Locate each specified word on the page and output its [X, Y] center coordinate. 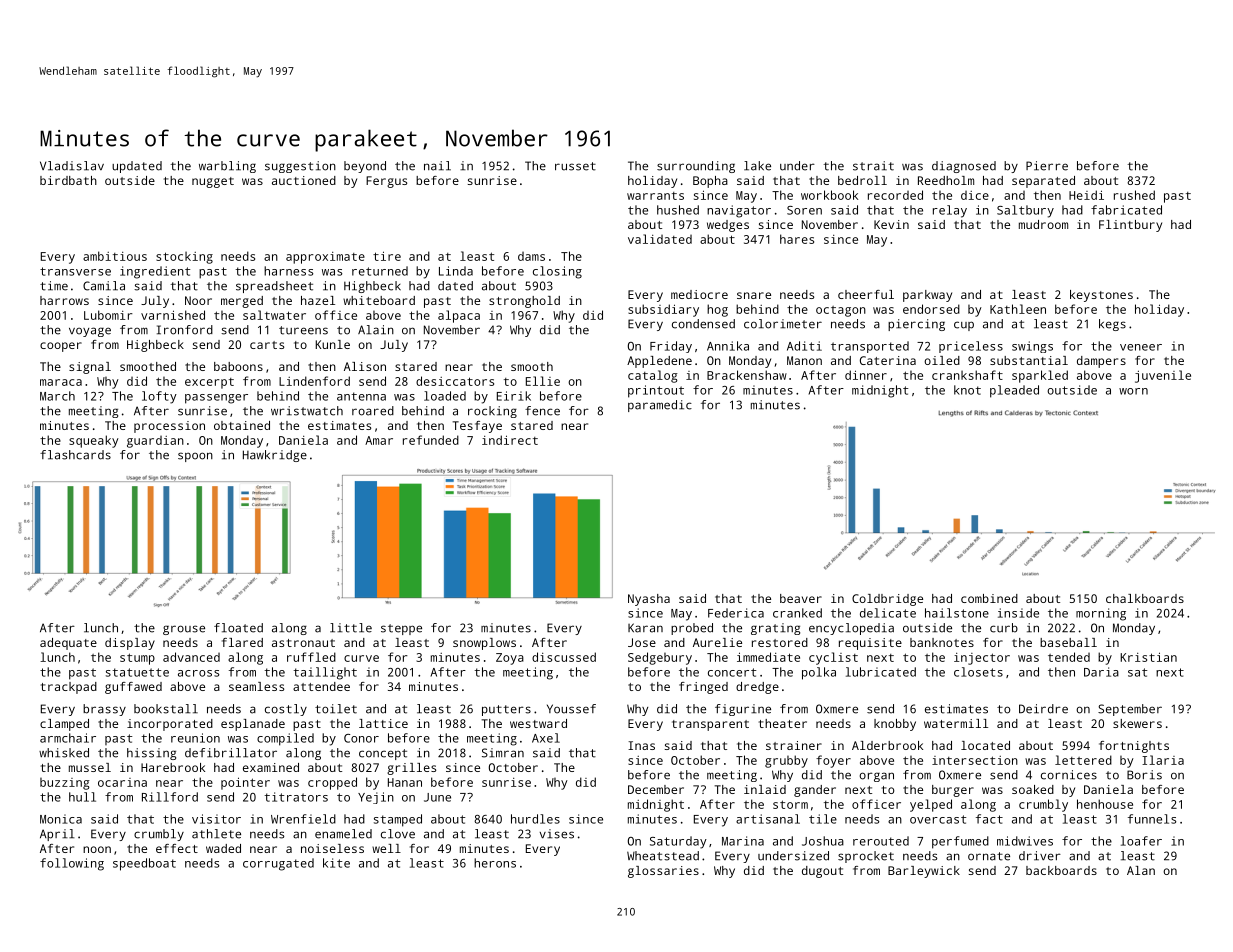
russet [575, 166]
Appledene [659, 362]
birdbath [68, 180]
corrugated [278, 864]
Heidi [1086, 195]
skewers [1137, 723]
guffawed [133, 688]
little [351, 628]
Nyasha [649, 600]
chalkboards [1145, 598]
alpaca [459, 316]
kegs [1112, 325]
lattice [383, 723]
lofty [159, 397]
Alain [376, 330]
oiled [942, 360]
